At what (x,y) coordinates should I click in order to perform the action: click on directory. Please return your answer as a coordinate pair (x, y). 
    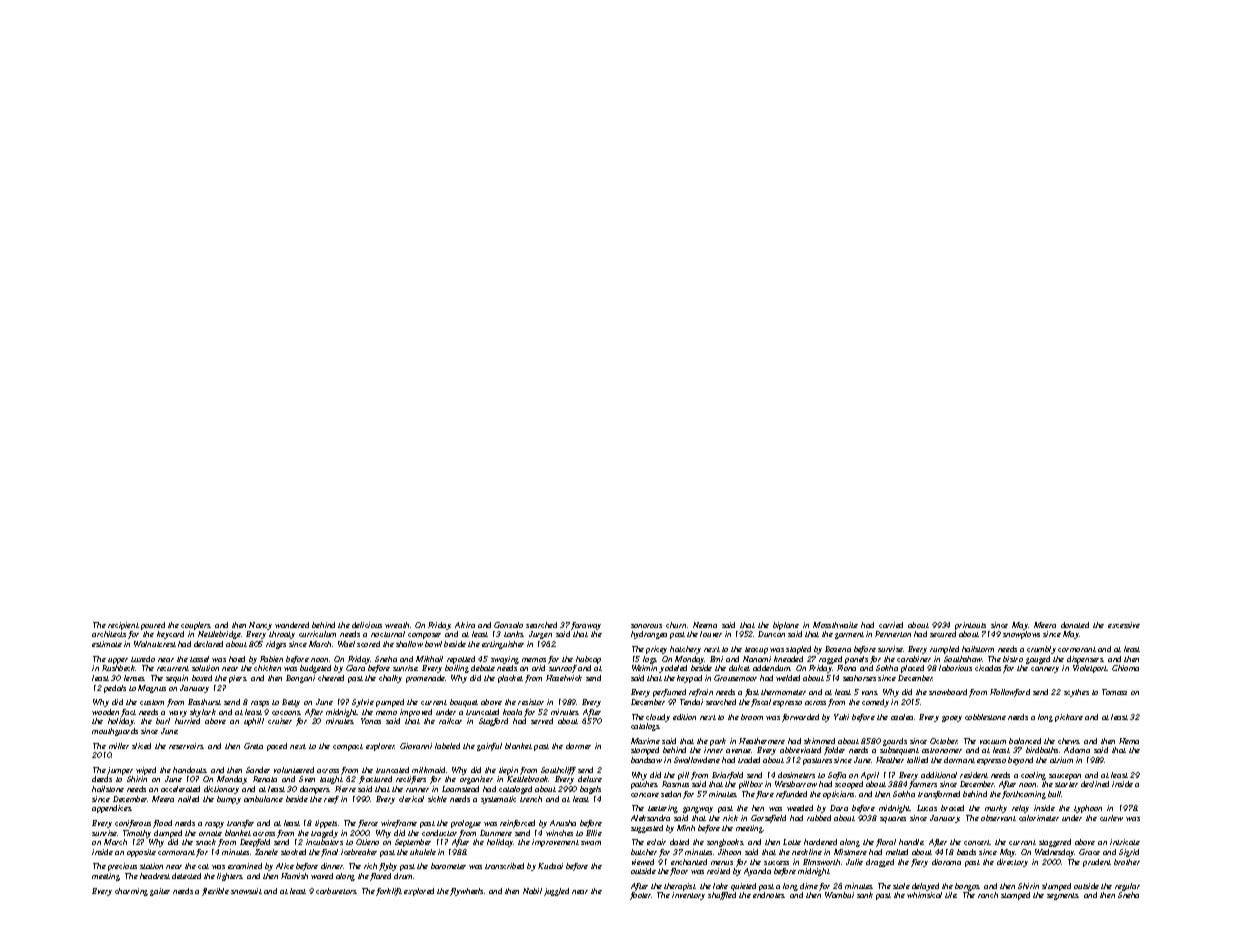
    Looking at the image, I should click on (1012, 863).
